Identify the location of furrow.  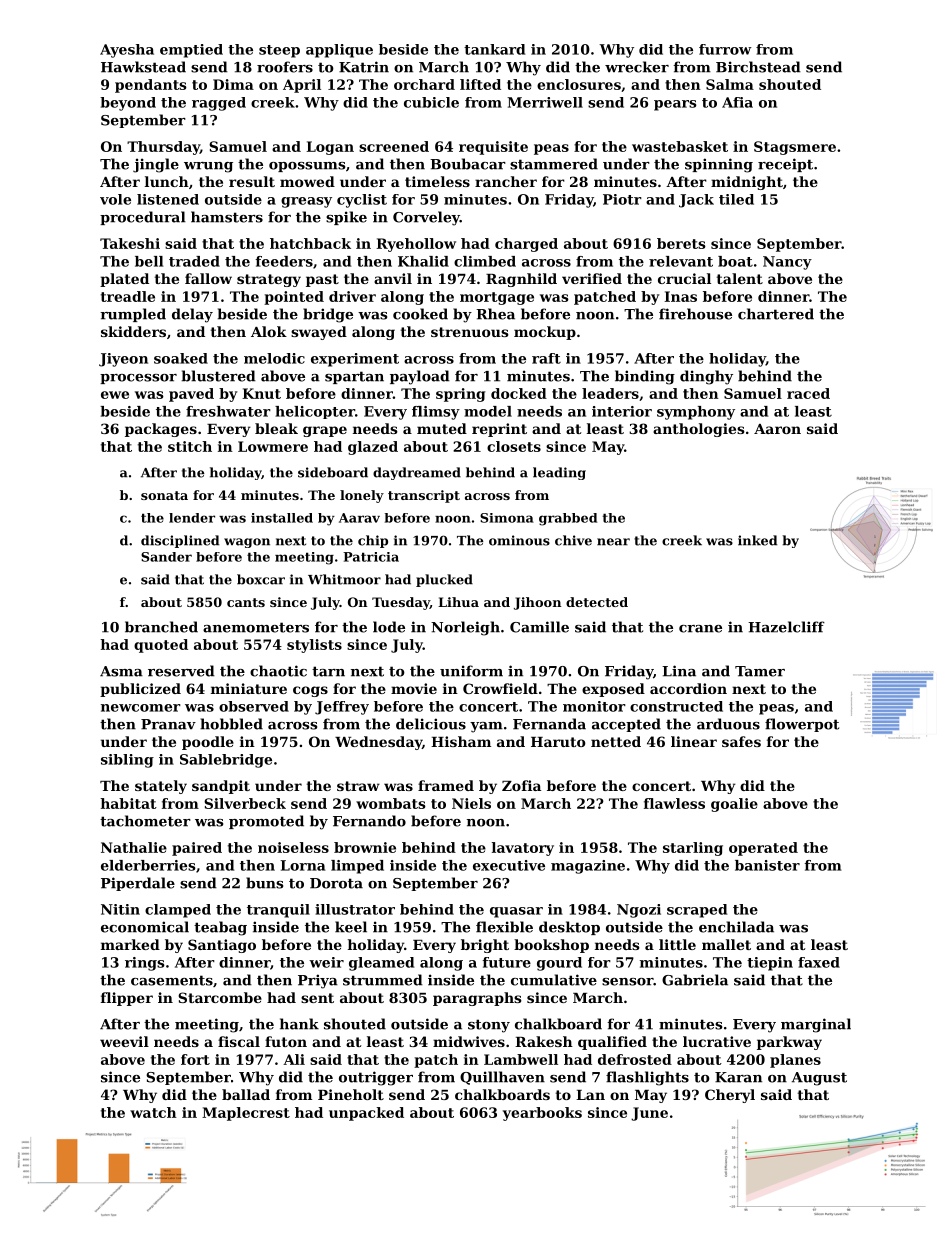
(725, 49).
